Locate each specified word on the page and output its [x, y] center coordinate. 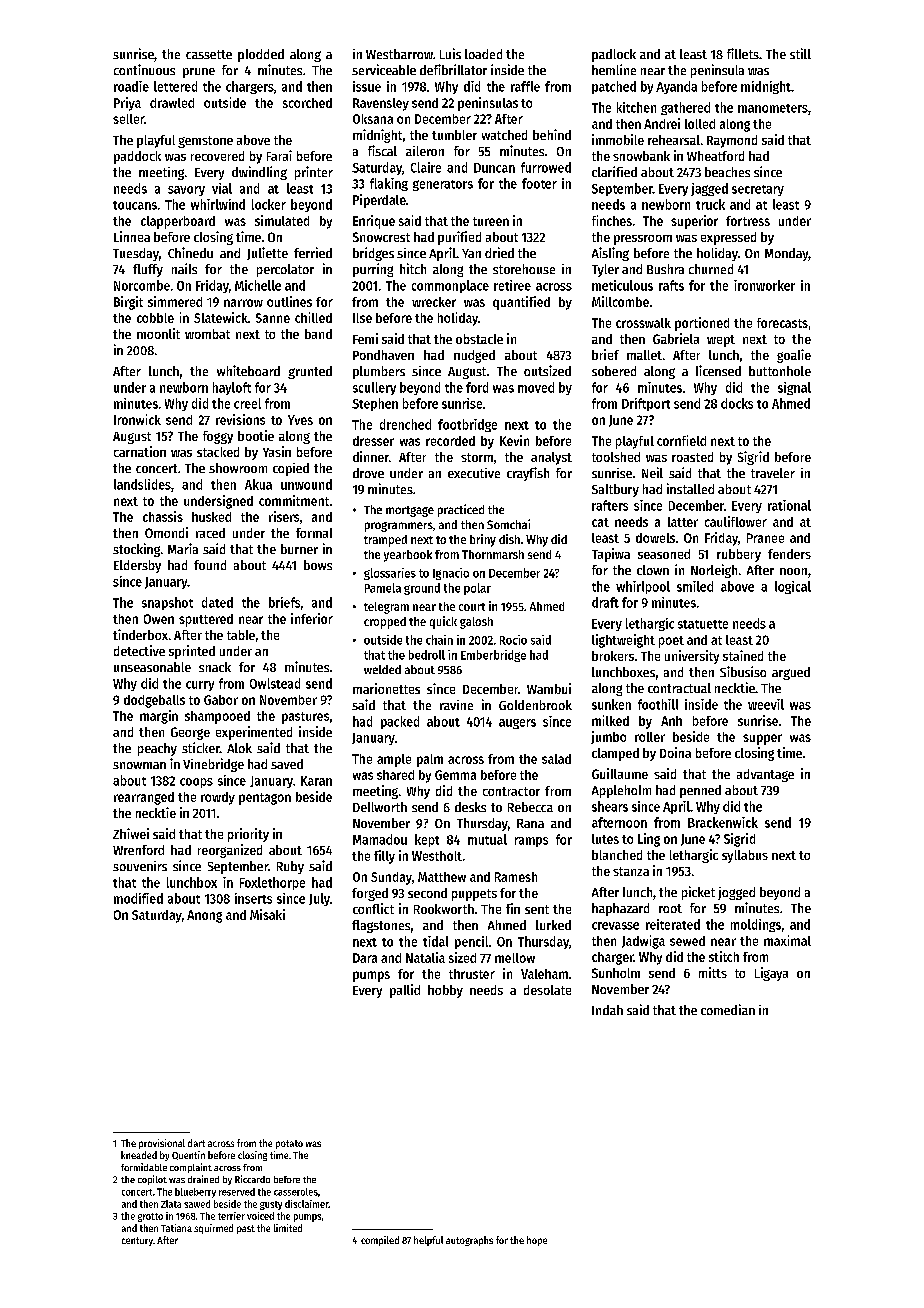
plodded [261, 55]
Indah [607, 1010]
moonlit [158, 333]
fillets [743, 53]
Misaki [267, 914]
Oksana [373, 119]
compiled [380, 1241]
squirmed [213, 1229]
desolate [547, 990]
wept [721, 341]
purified [459, 238]
